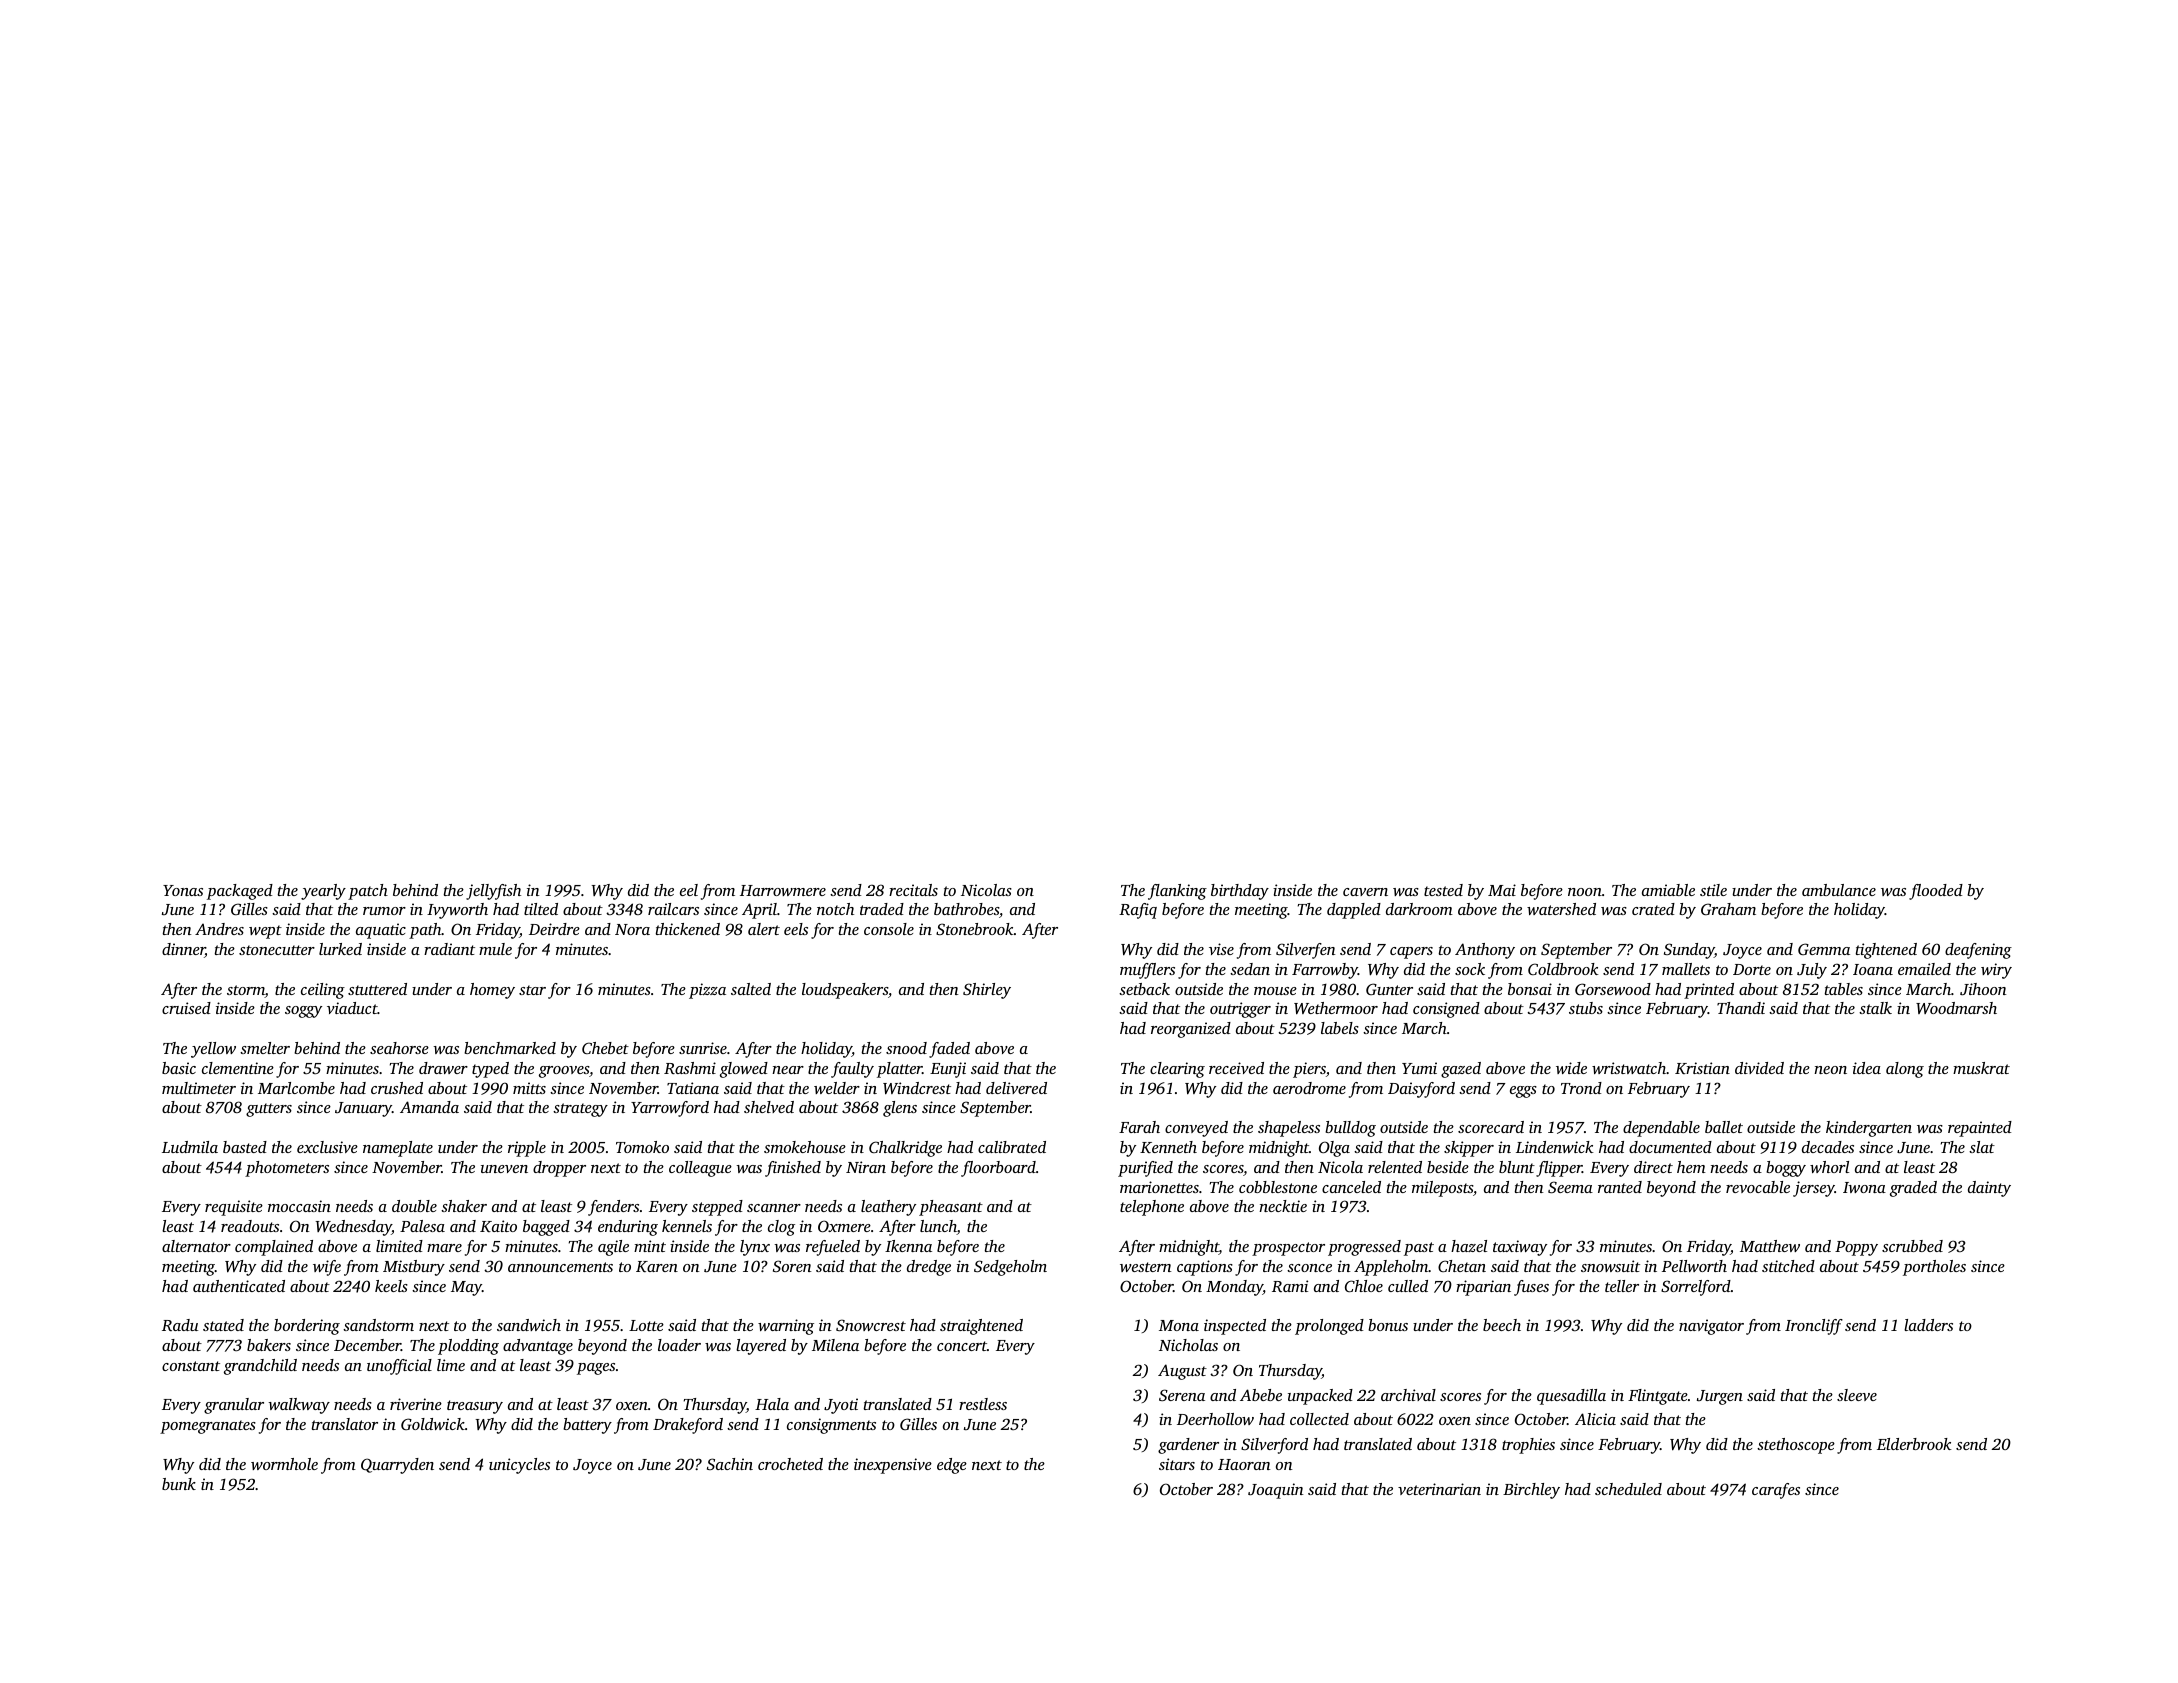  Describe the element at coordinates (1144, 989) in the screenshot. I see `setback` at that location.
